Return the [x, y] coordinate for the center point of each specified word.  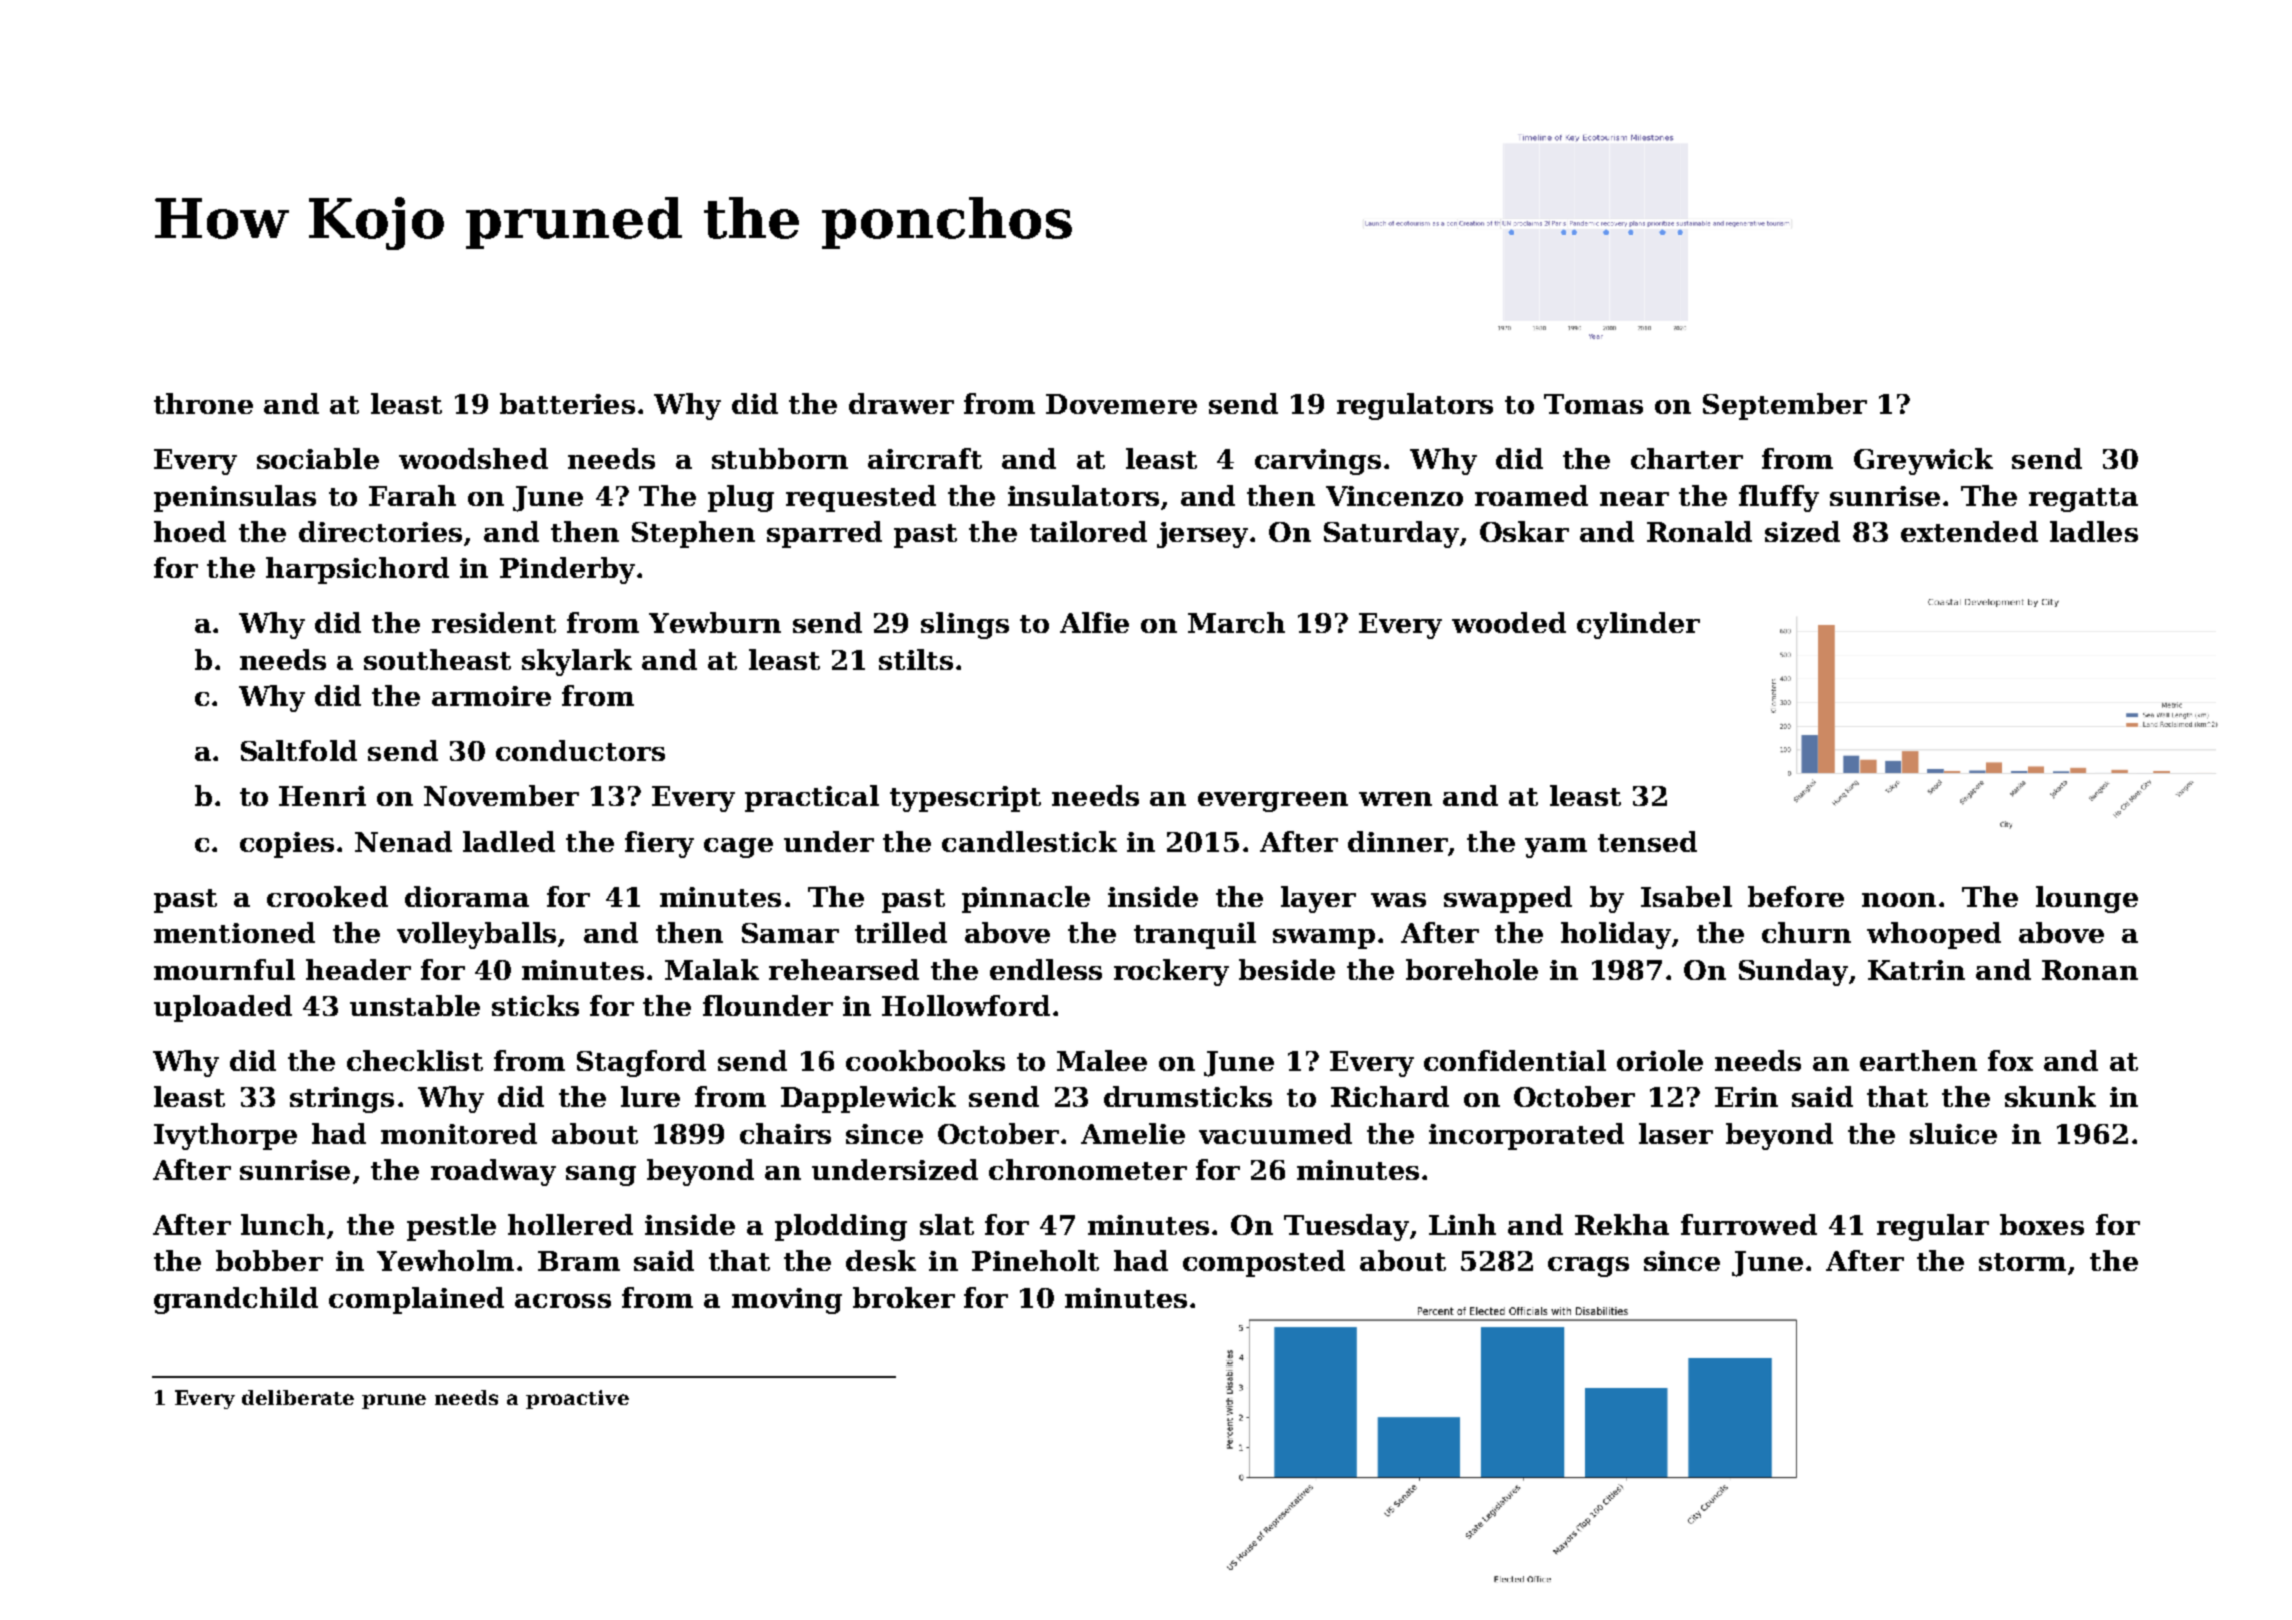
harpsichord [357, 570]
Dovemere [1121, 404]
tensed [1647, 841]
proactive [577, 1399]
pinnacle [1026, 899]
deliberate [298, 1397]
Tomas [1593, 404]
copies [287, 845]
